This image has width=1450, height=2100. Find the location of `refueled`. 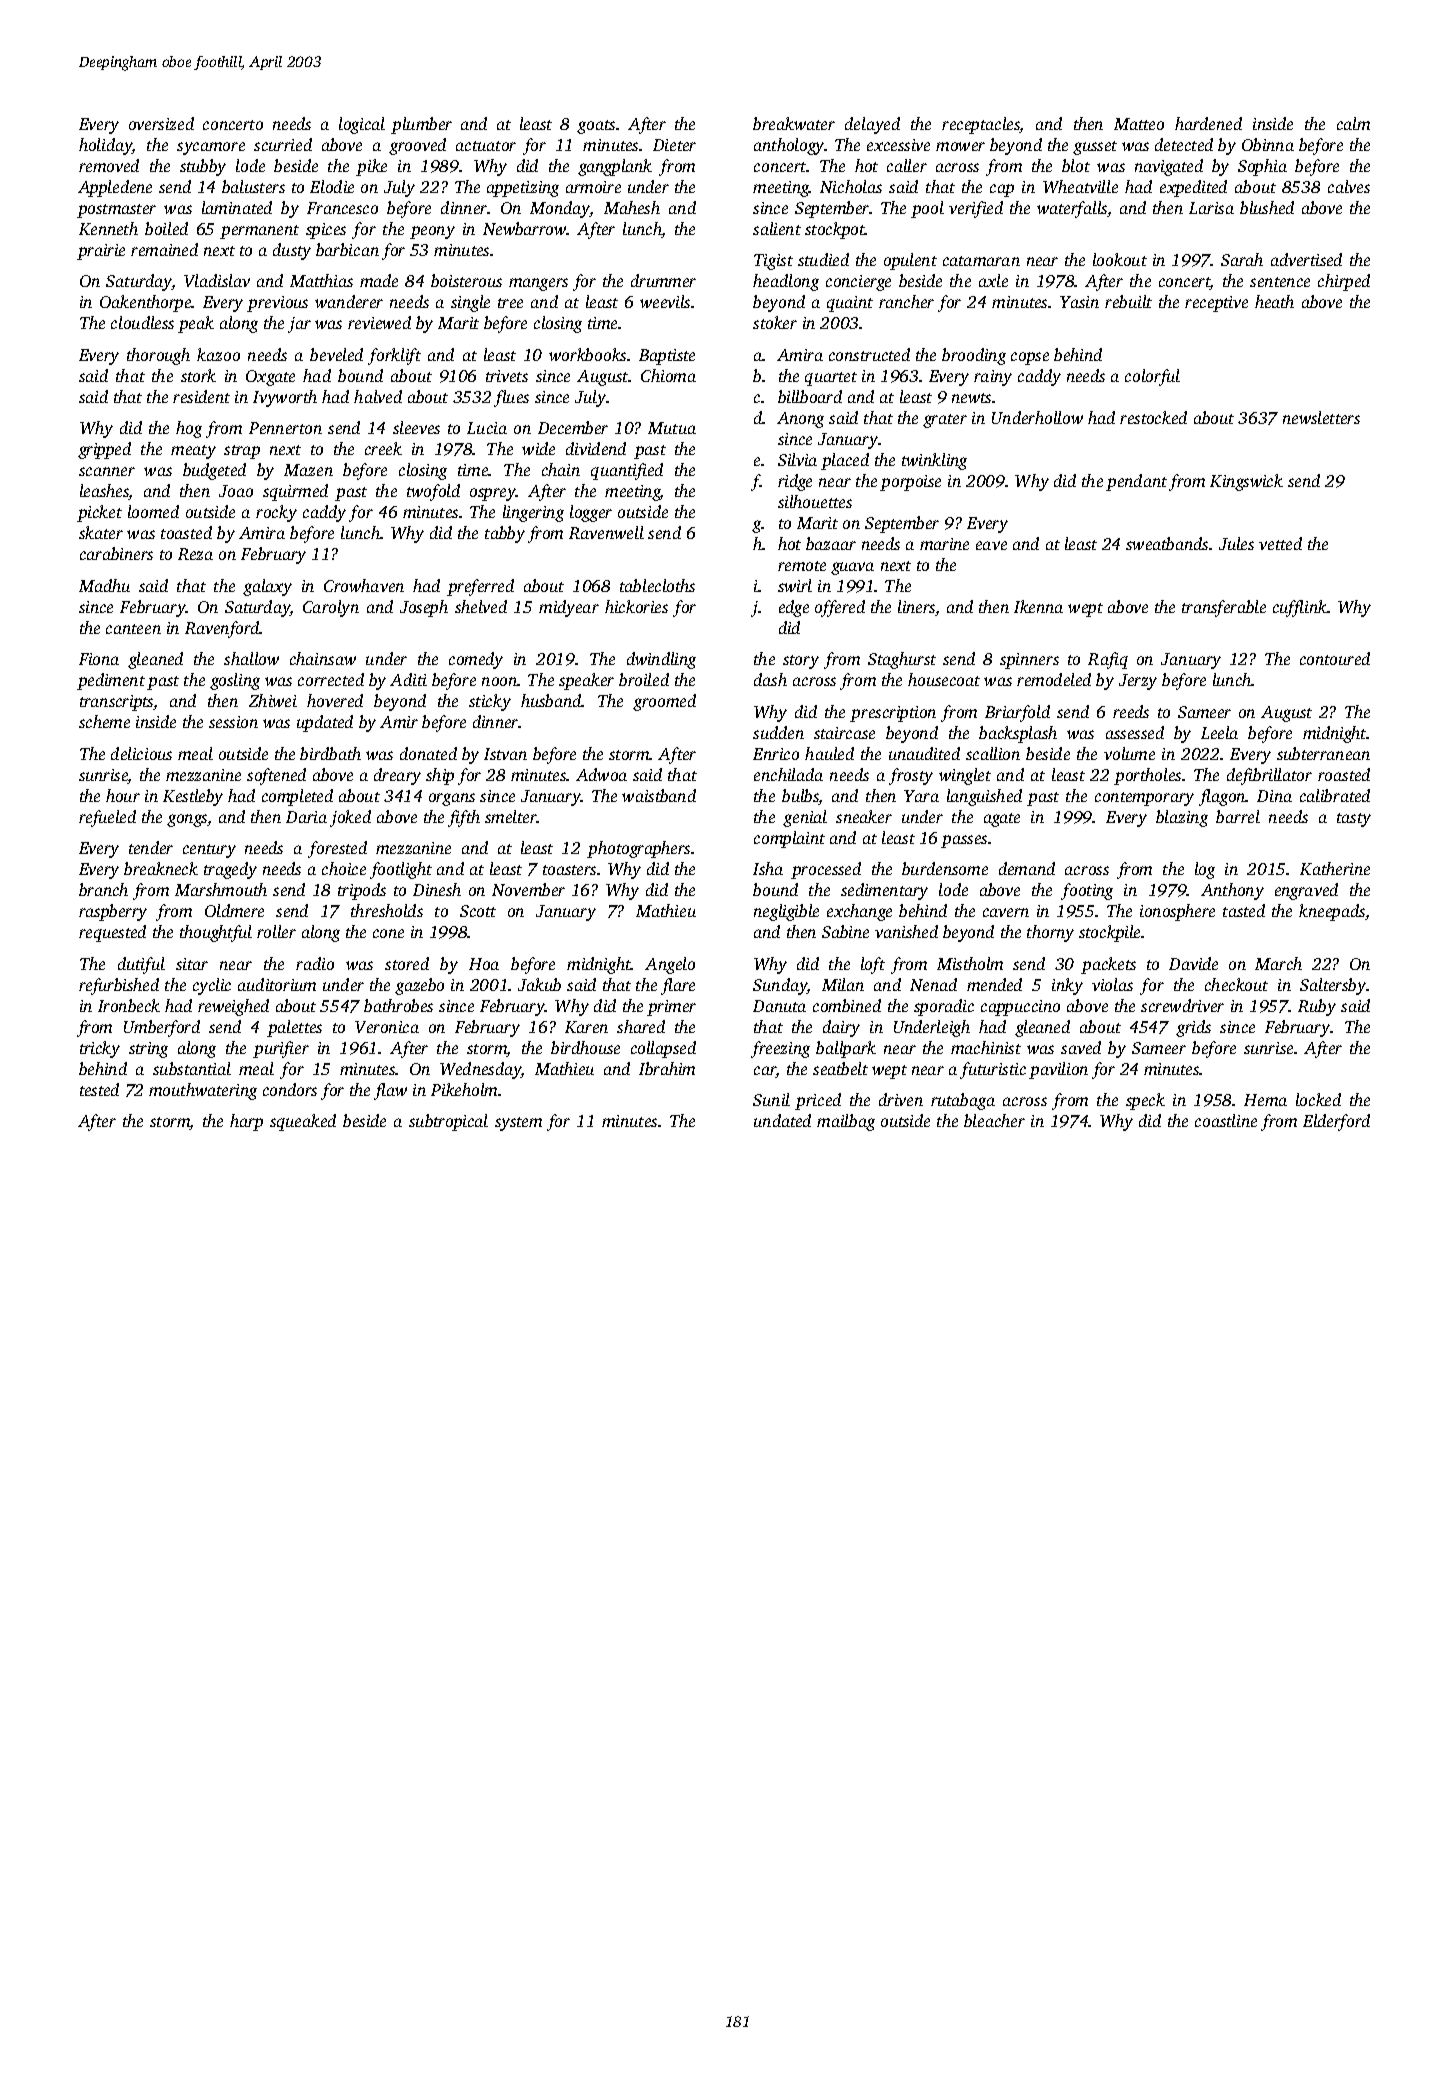

refueled is located at coordinates (107, 818).
